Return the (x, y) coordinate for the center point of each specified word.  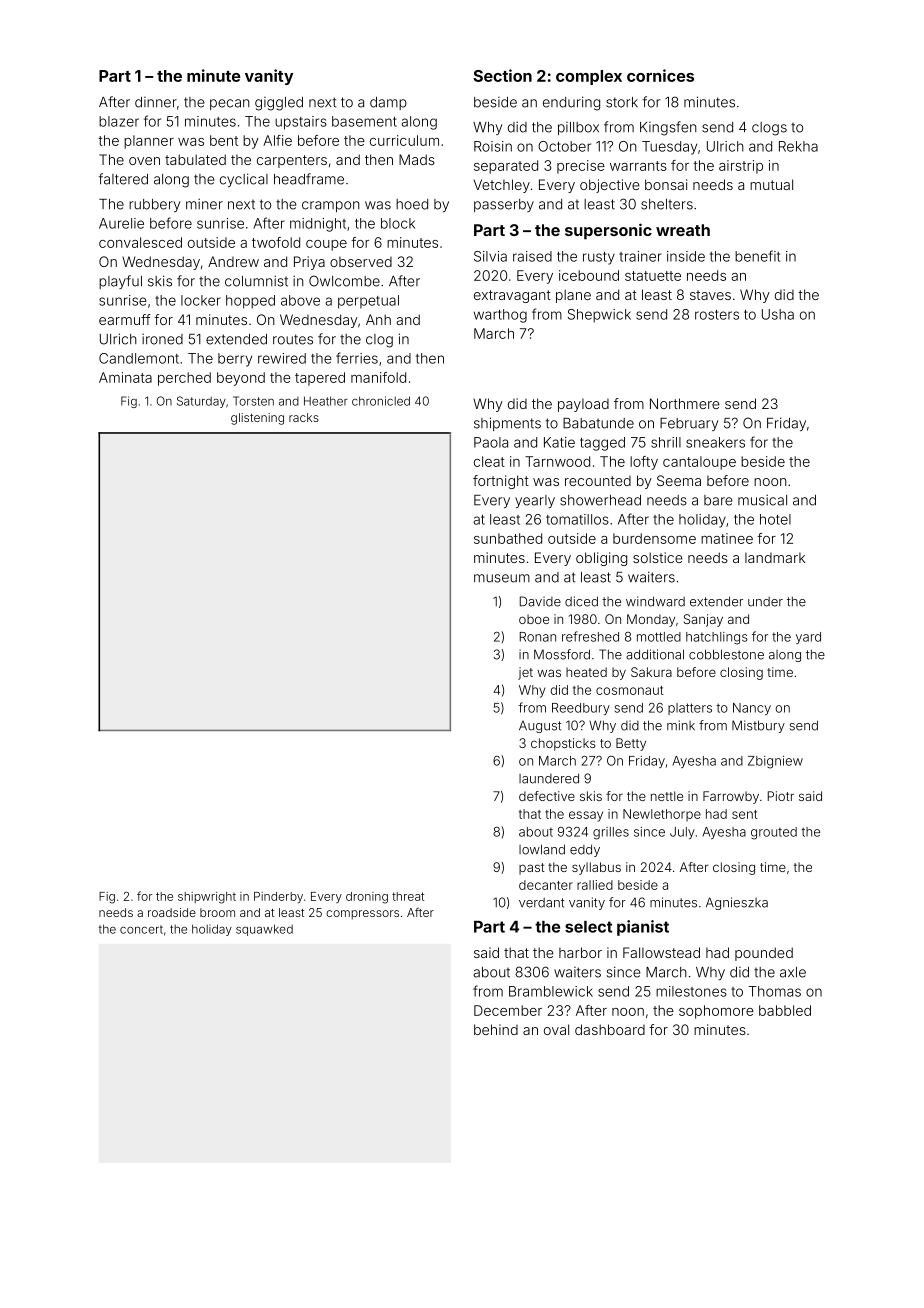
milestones (691, 991)
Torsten (253, 401)
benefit (757, 256)
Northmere (685, 403)
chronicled (381, 401)
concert (141, 929)
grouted (774, 833)
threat (408, 896)
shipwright (207, 898)
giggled (279, 104)
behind (496, 1029)
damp (388, 103)
